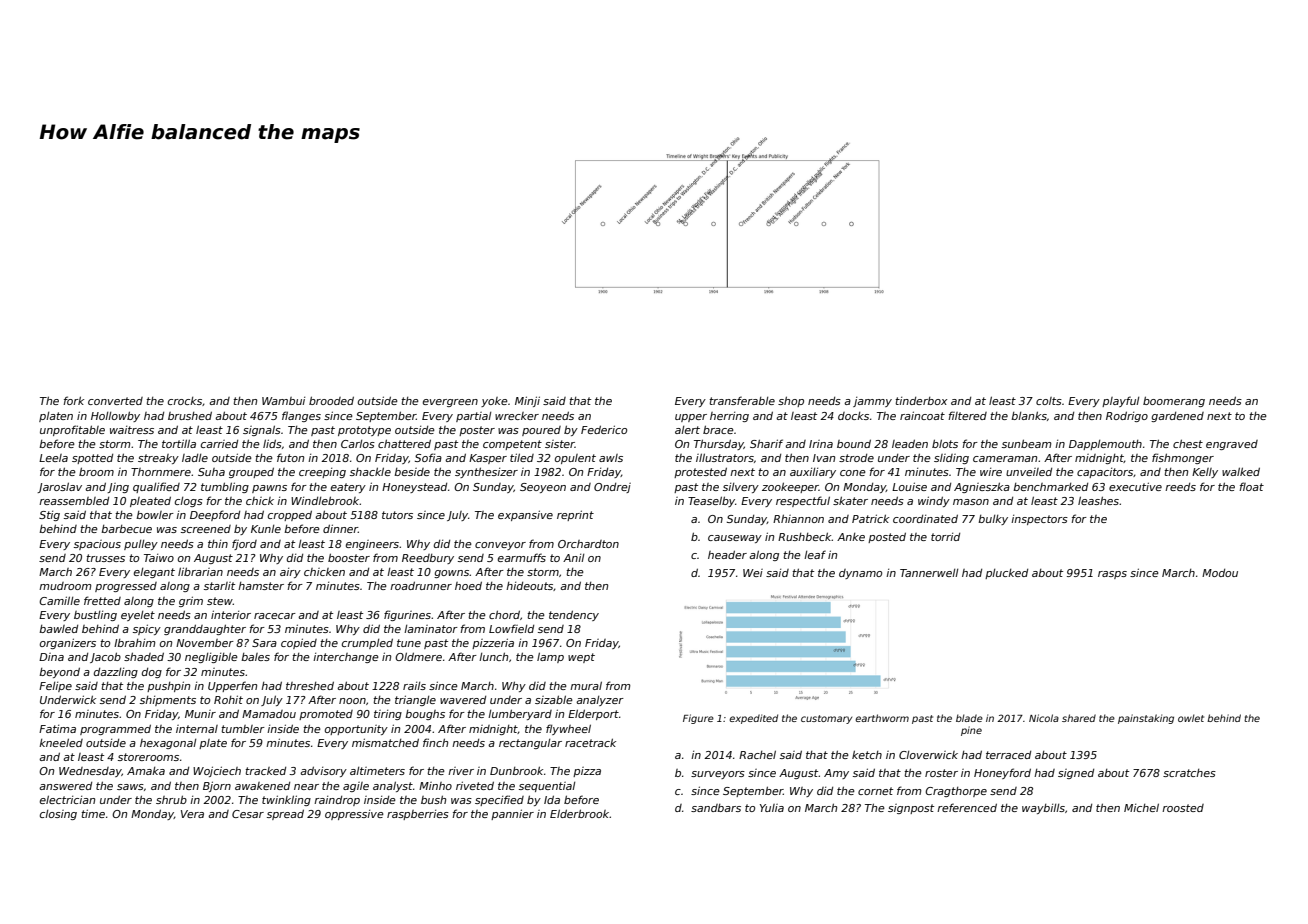 Image resolution: width=1308 pixels, height=924 pixels. I want to click on tendency, so click(574, 615).
